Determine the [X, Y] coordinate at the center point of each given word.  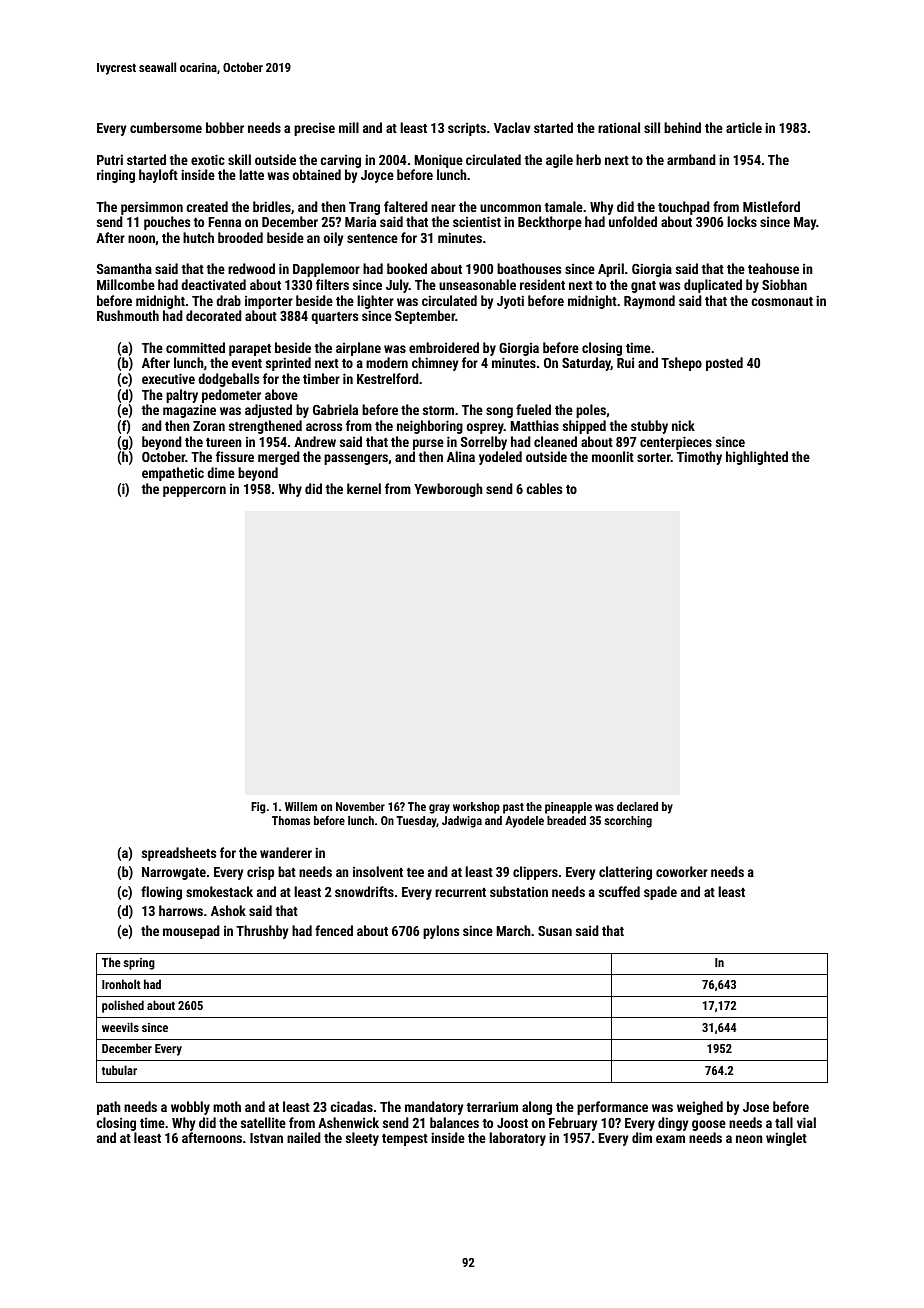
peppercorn [194, 491]
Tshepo [681, 364]
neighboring [430, 427]
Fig [258, 808]
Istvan [266, 1138]
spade [660, 893]
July [397, 286]
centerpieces [676, 443]
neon [749, 1139]
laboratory [517, 1139]
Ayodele [524, 822]
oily [333, 239]
